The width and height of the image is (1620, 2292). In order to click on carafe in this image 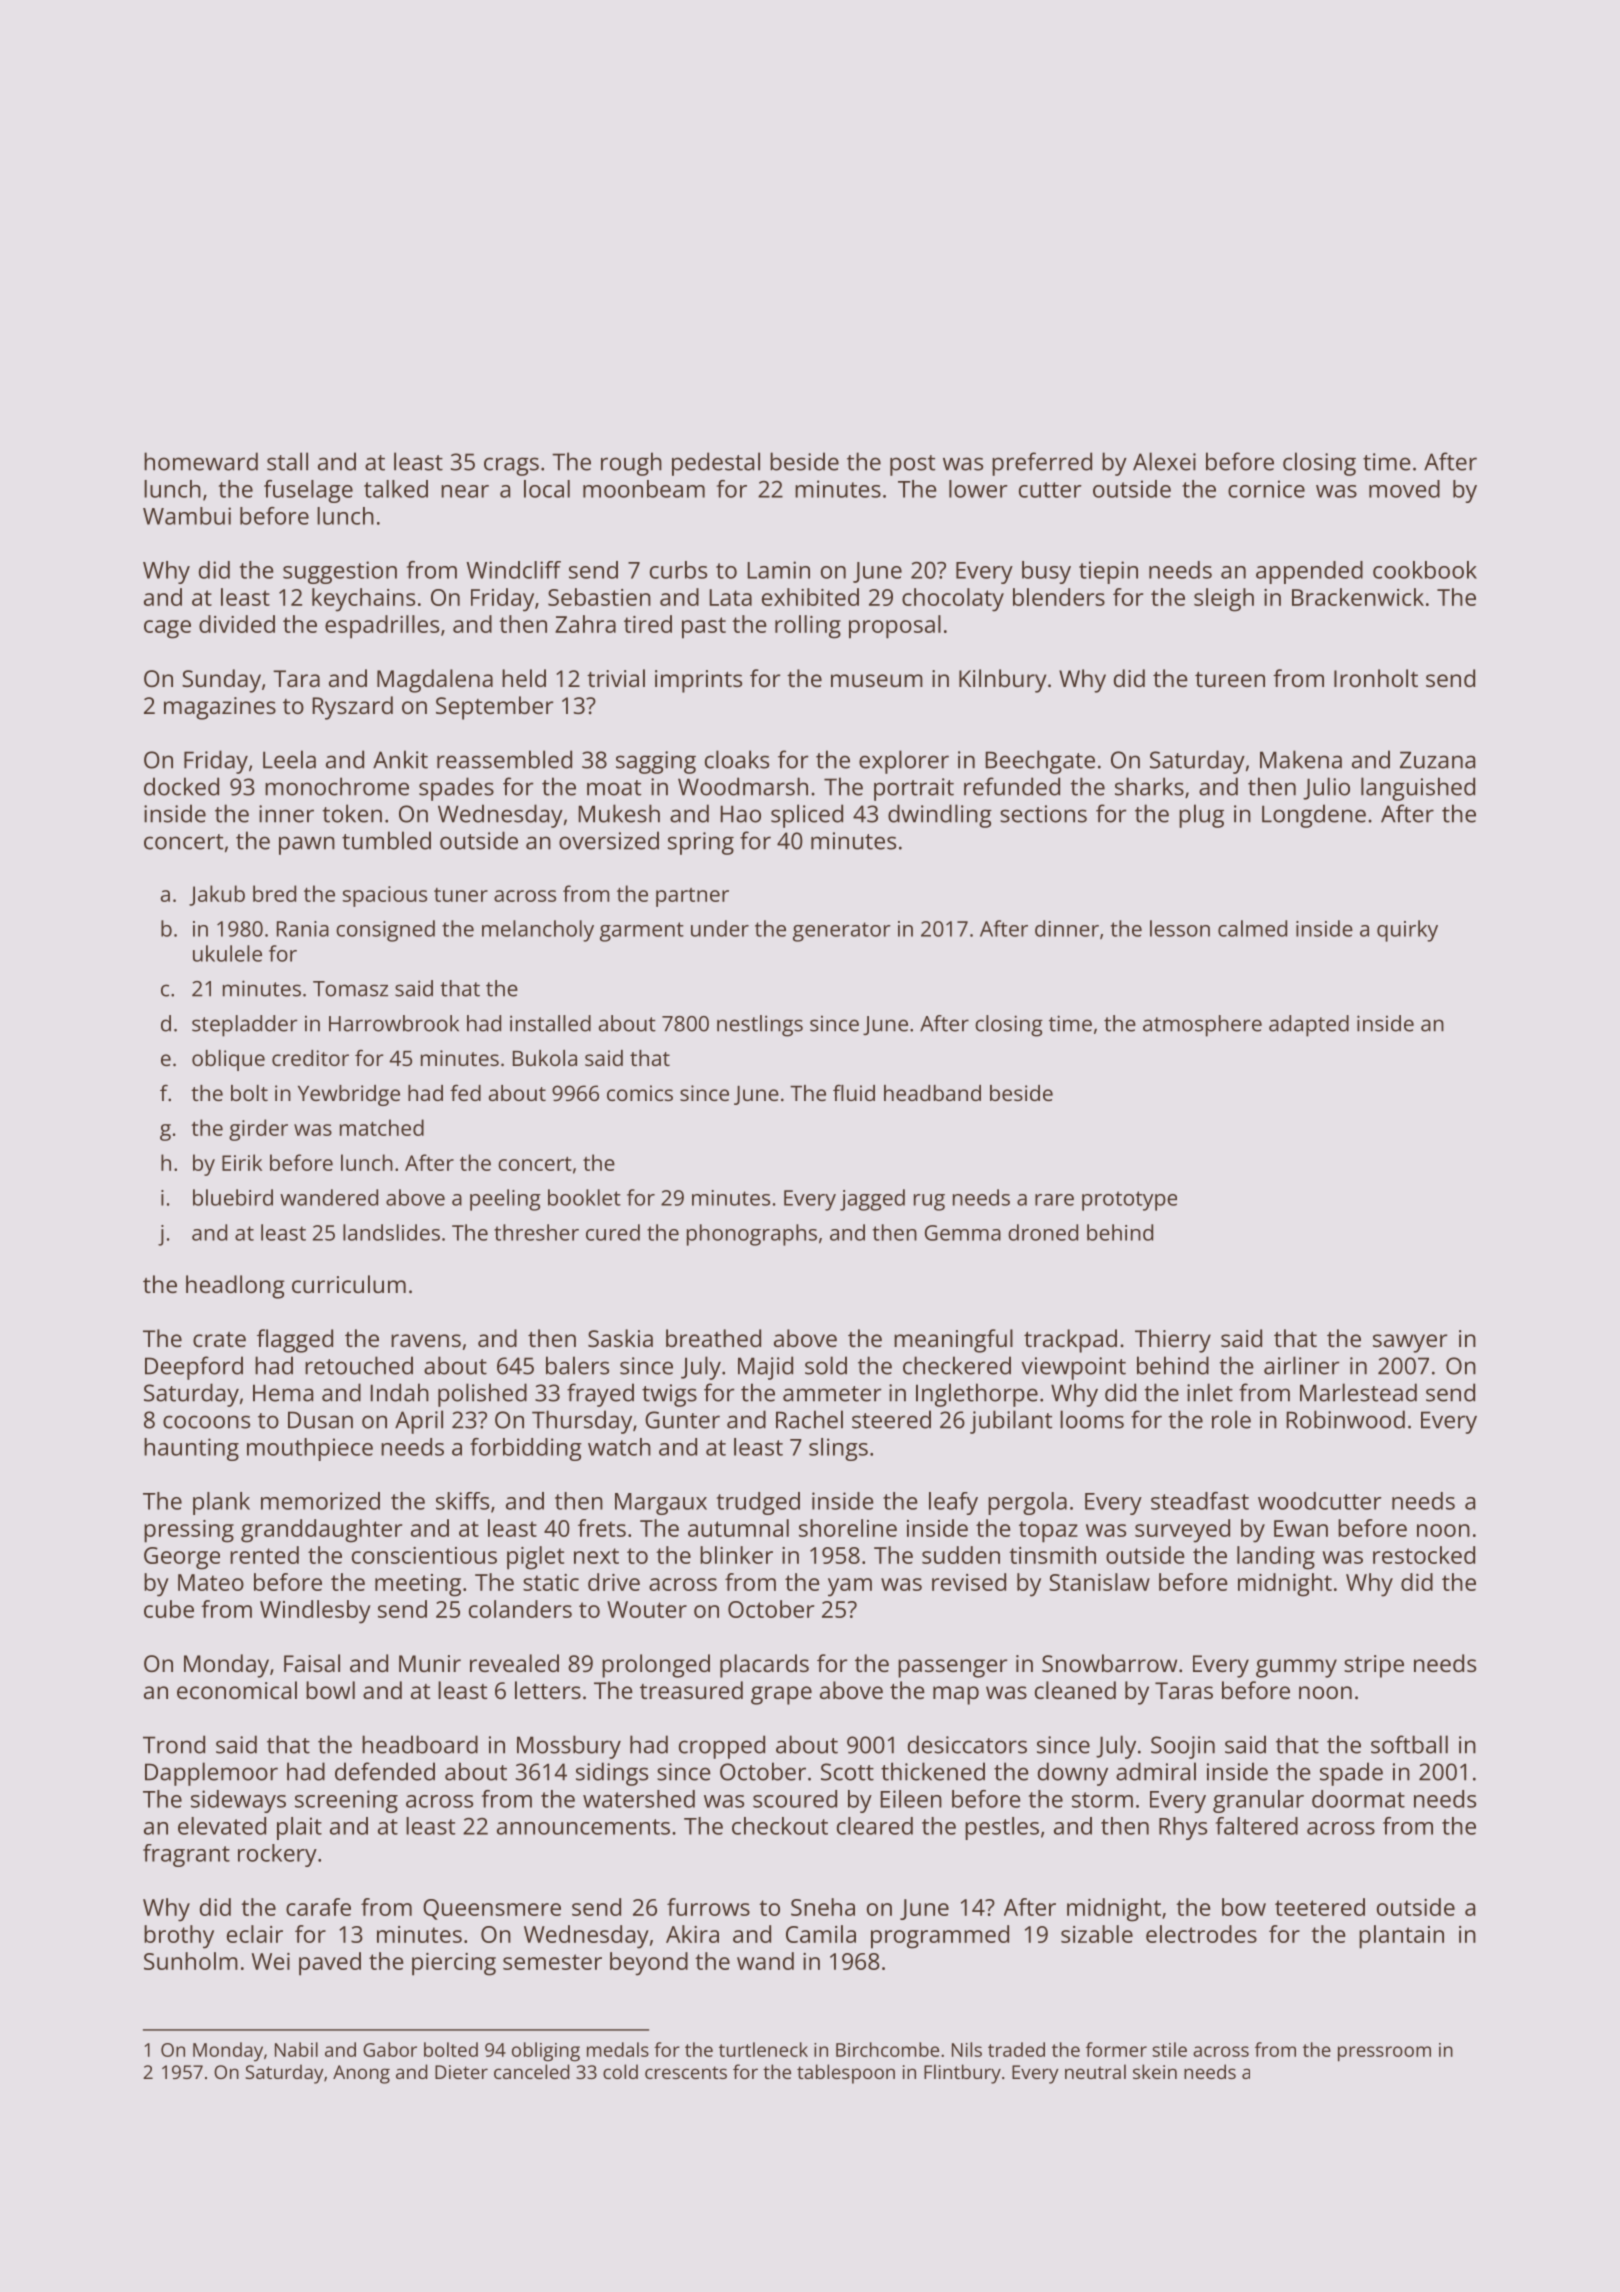, I will do `click(318, 1907)`.
